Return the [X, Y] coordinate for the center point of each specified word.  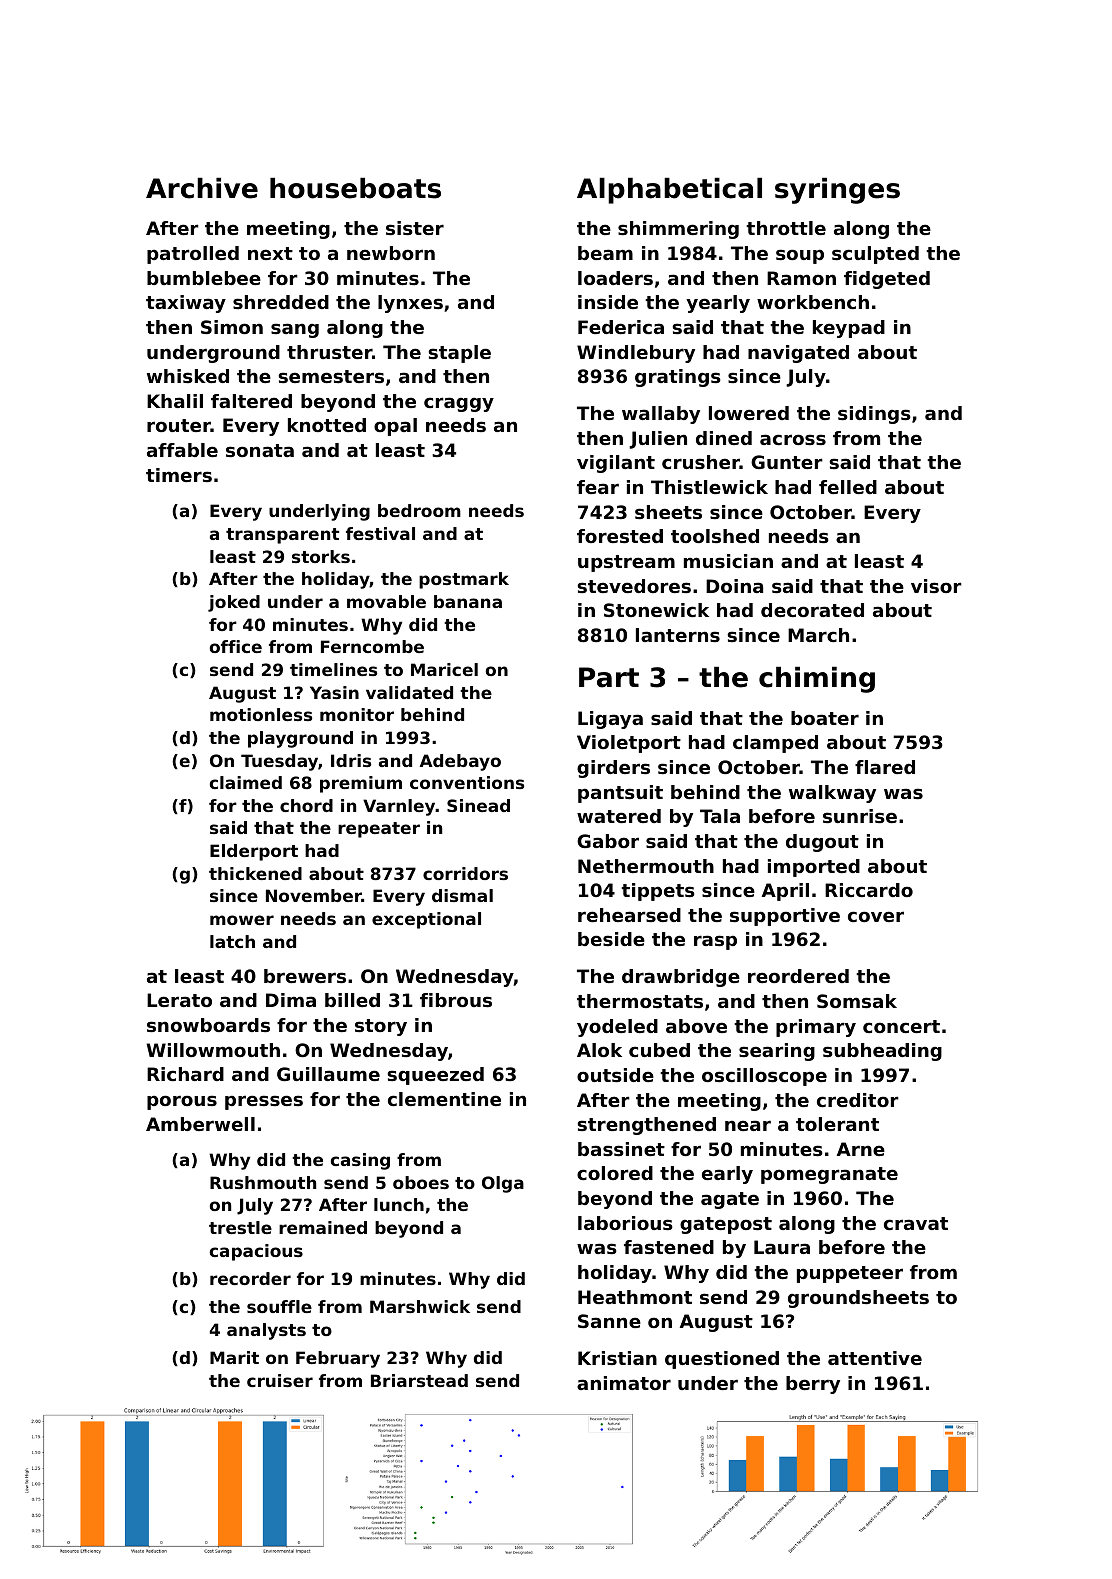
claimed [246, 782]
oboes [421, 1182]
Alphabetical [669, 190]
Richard [185, 1074]
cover [876, 916]
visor [936, 586]
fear [598, 487]
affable [182, 450]
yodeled [617, 1028]
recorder [250, 1278]
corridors [465, 873]
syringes [837, 190]
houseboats [355, 188]
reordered [798, 976]
